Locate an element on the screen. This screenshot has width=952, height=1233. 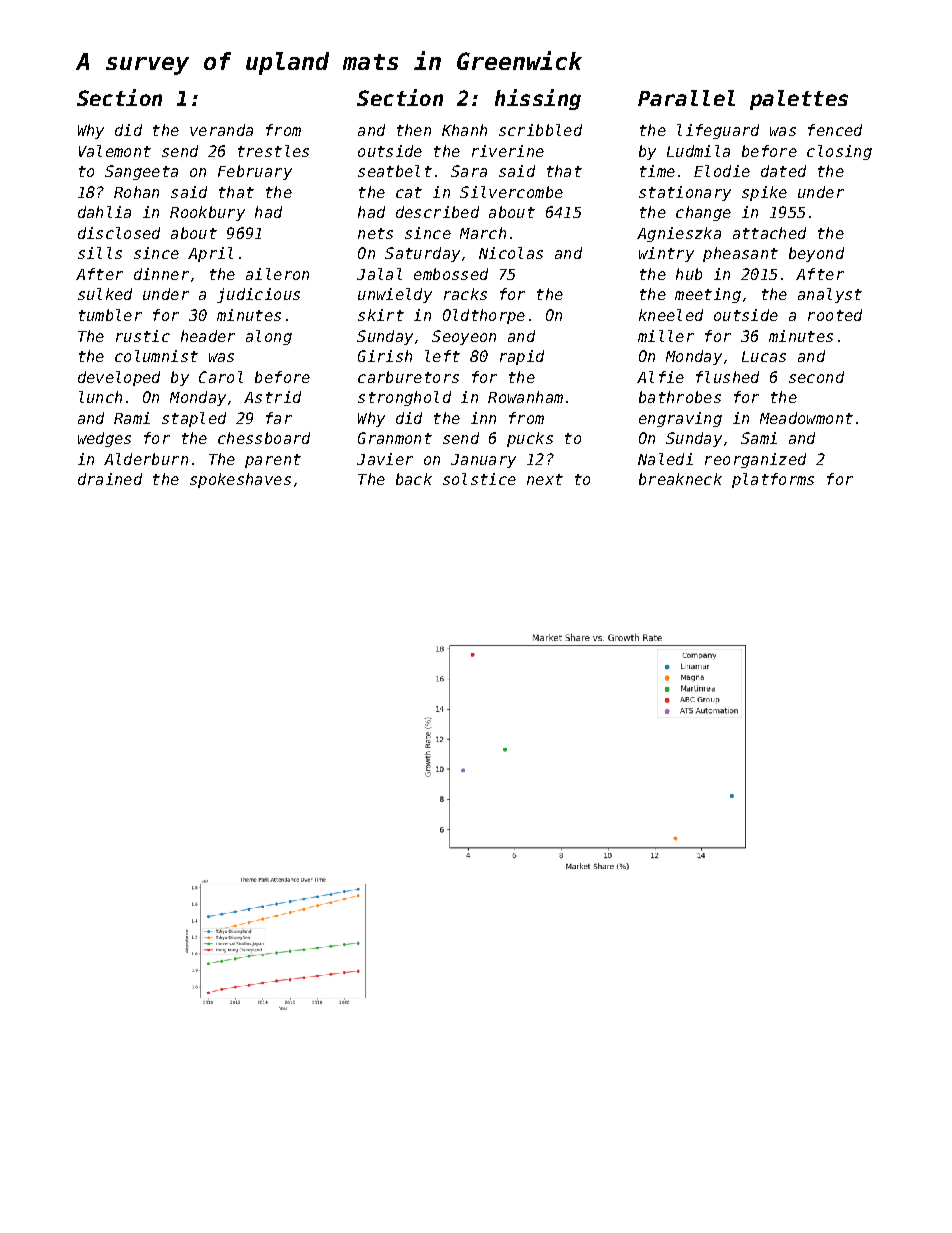
described is located at coordinates (437, 212).
